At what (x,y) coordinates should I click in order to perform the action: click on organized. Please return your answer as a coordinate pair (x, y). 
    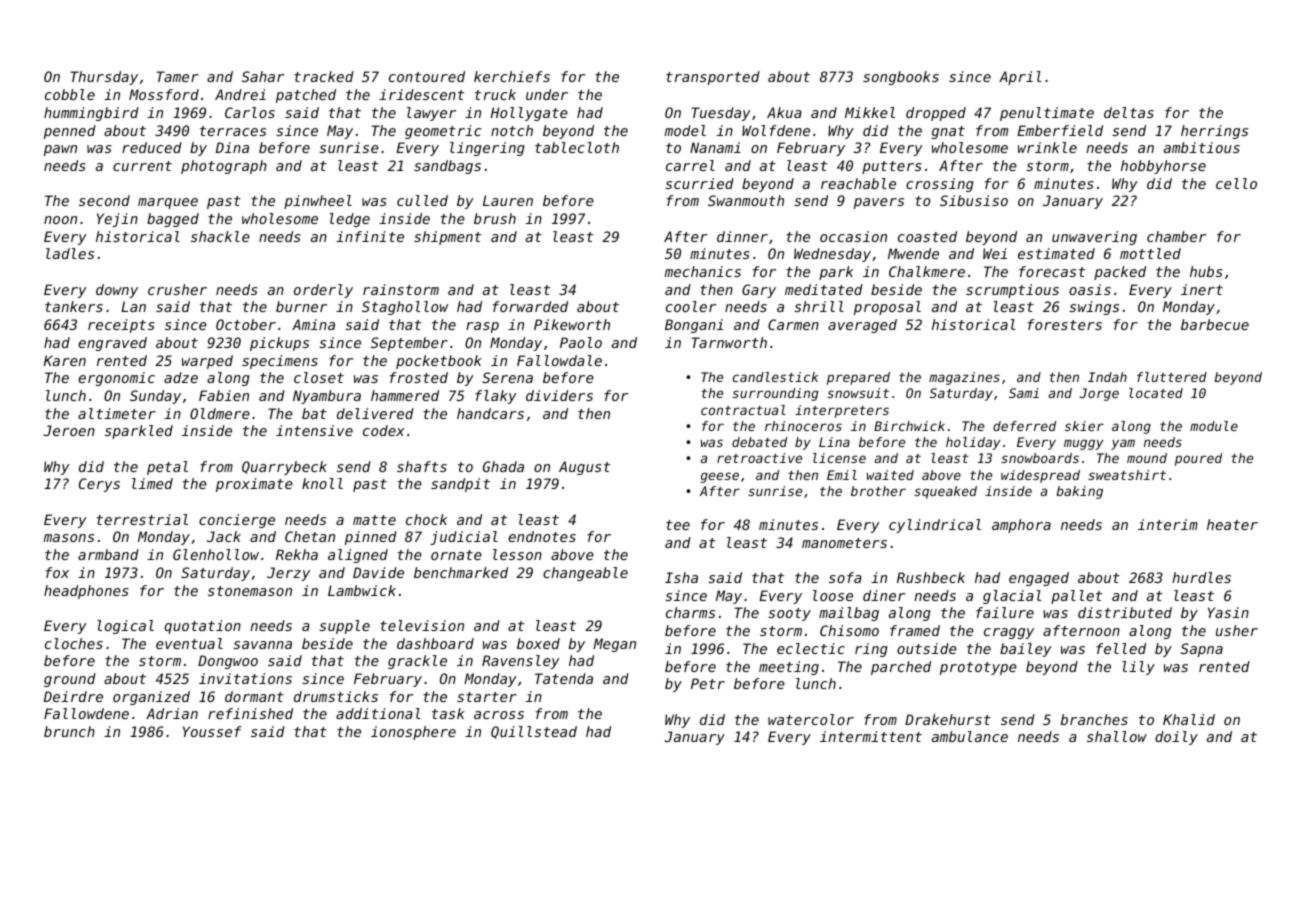
    Looking at the image, I should click on (151, 698).
